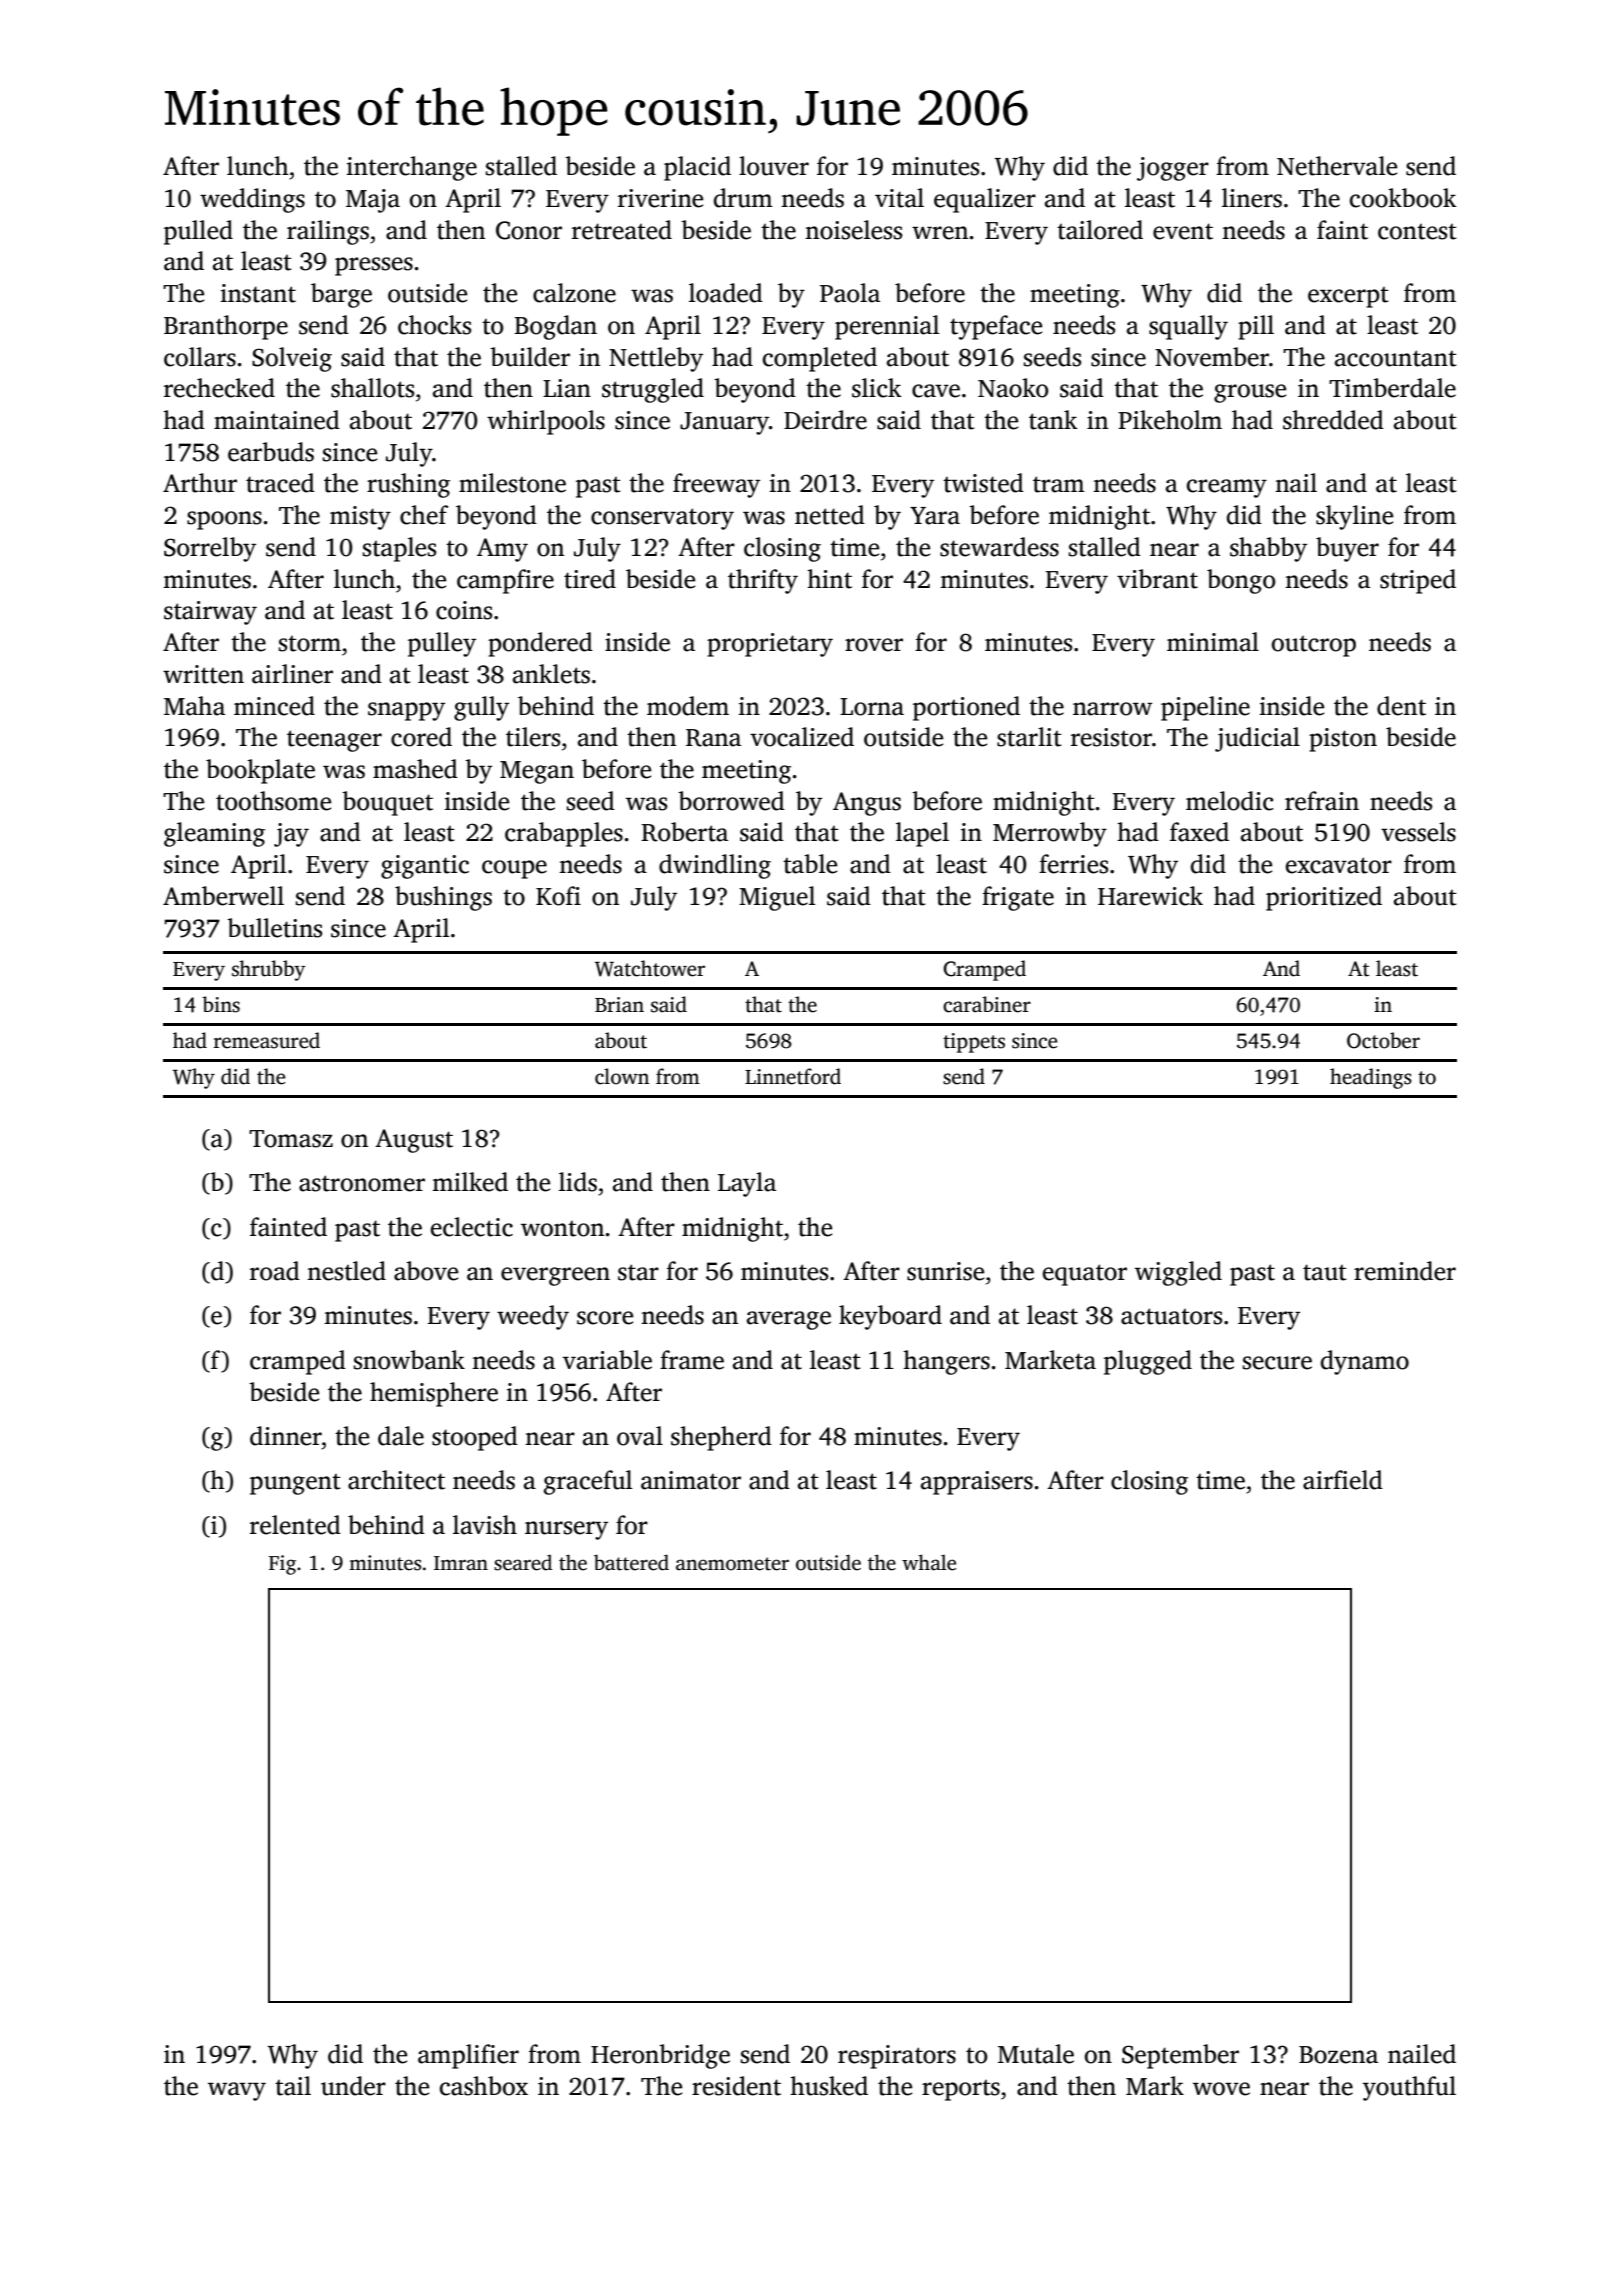 This page has width=1620, height=2292. What do you see at coordinates (793, 1076) in the page?
I see `Linnetford` at bounding box center [793, 1076].
